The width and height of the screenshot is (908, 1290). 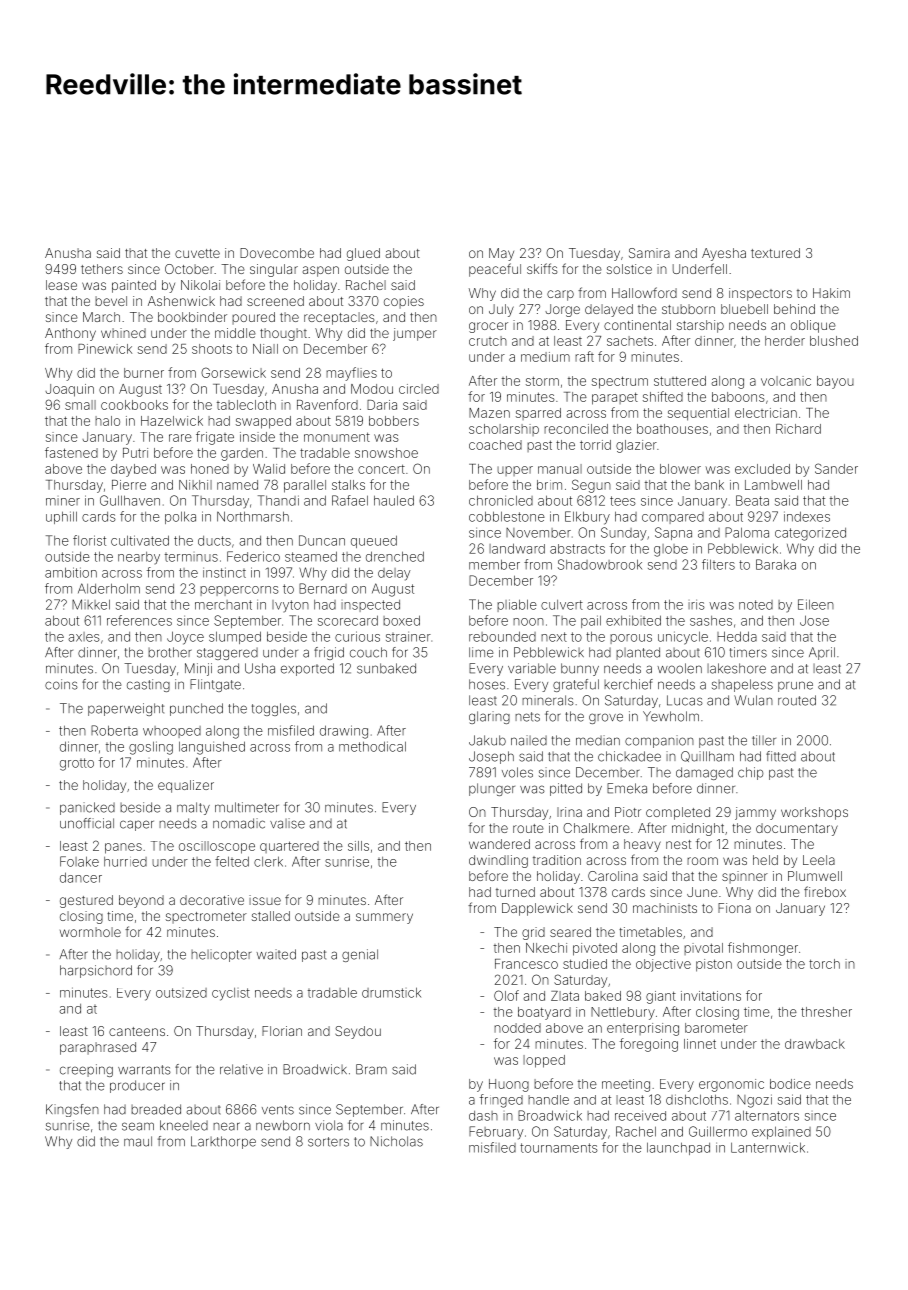 I want to click on thresher, so click(x=826, y=1012).
